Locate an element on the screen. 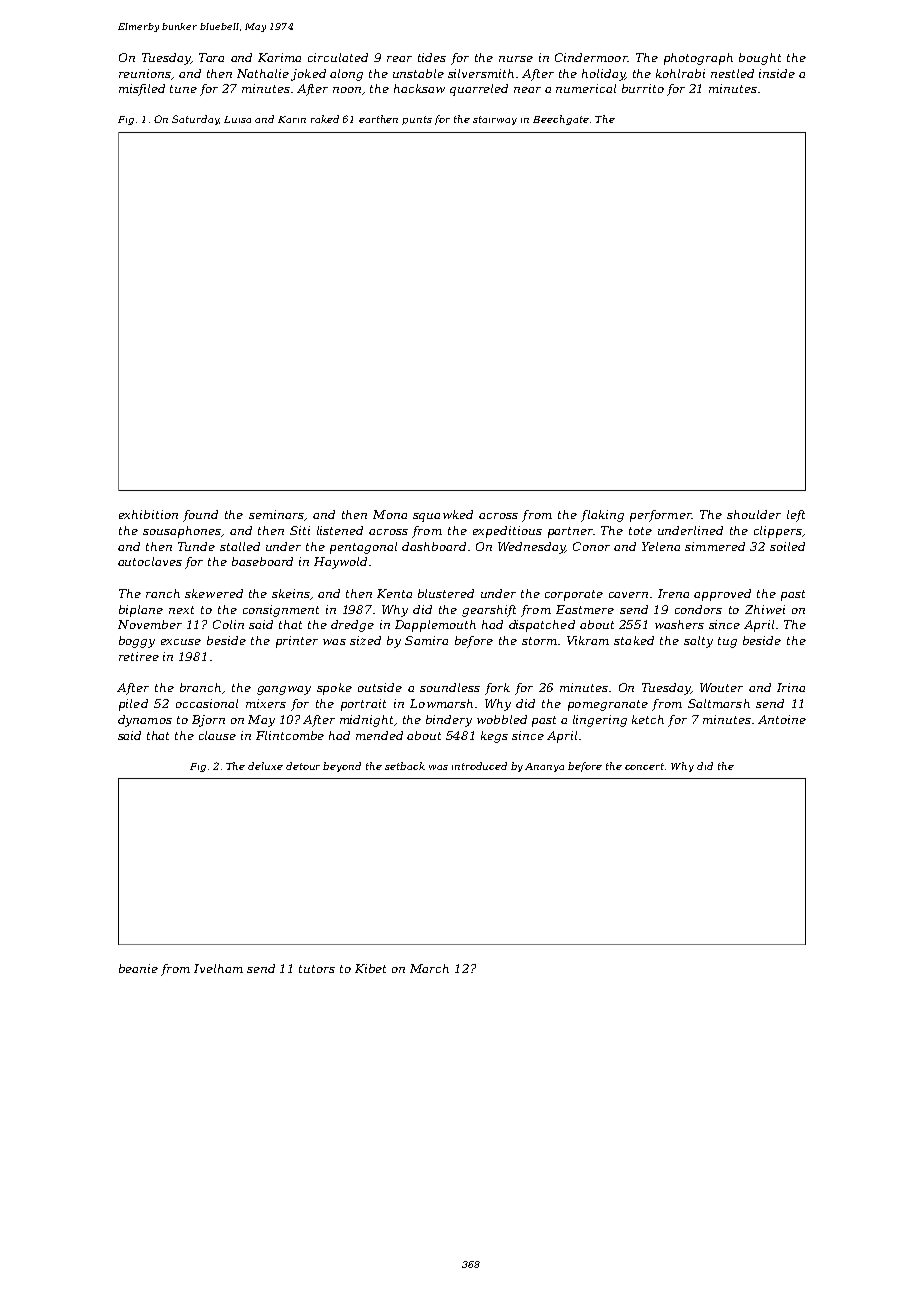 The image size is (924, 1308). stairway is located at coordinates (495, 120).
